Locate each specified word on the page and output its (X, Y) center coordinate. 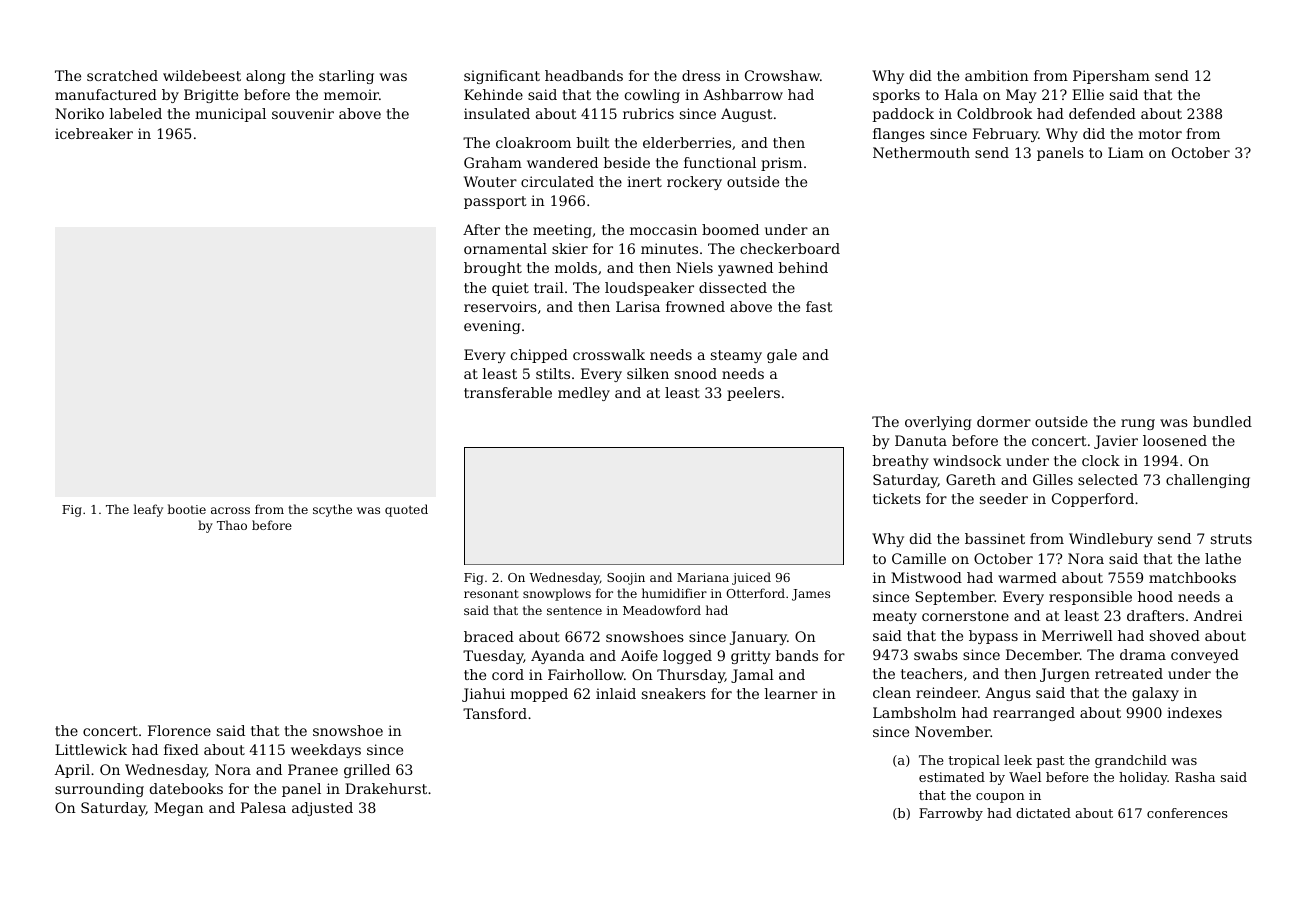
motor (1160, 134)
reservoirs (500, 306)
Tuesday (493, 657)
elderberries (687, 142)
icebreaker (94, 133)
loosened (1175, 440)
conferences (1187, 813)
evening (492, 327)
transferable (508, 392)
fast (819, 306)
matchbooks (1192, 577)
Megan (179, 809)
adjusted (322, 809)
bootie (186, 509)
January (758, 638)
